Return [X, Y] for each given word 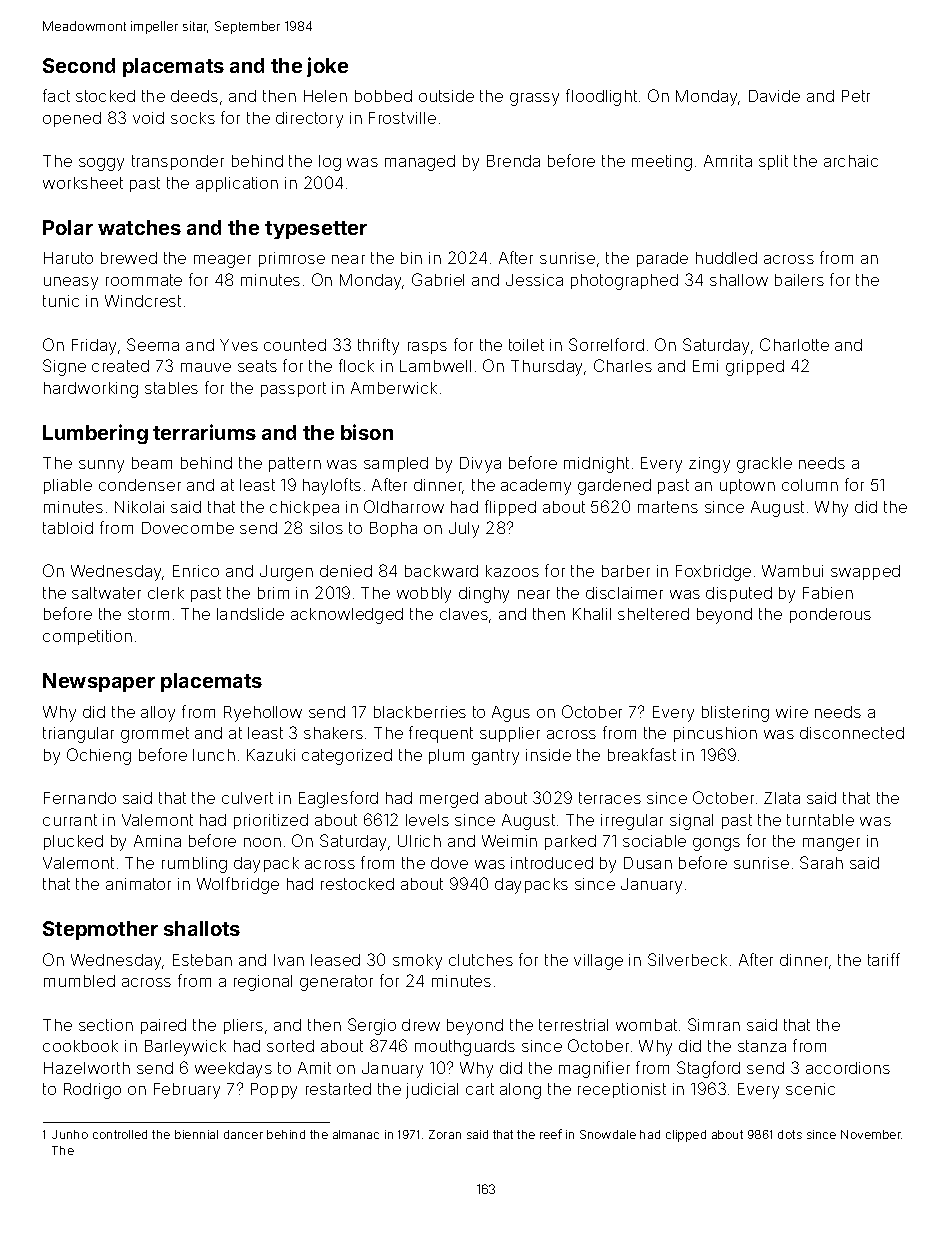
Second [79, 65]
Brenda [513, 161]
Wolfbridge [238, 885]
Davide [774, 96]
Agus [511, 714]
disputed [739, 594]
